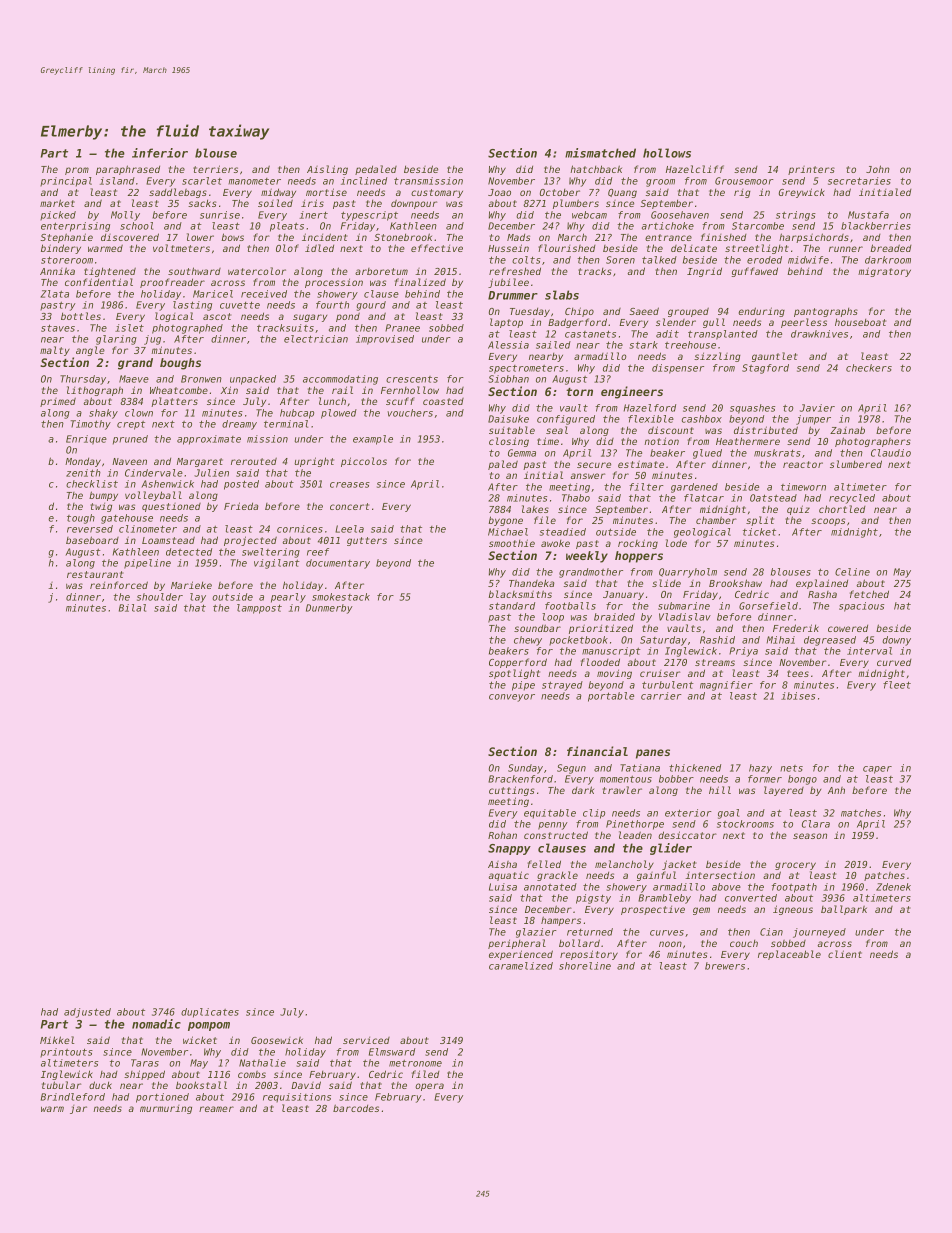 This image has width=952, height=1233. What do you see at coordinates (81, 519) in the image?
I see `tough` at bounding box center [81, 519].
